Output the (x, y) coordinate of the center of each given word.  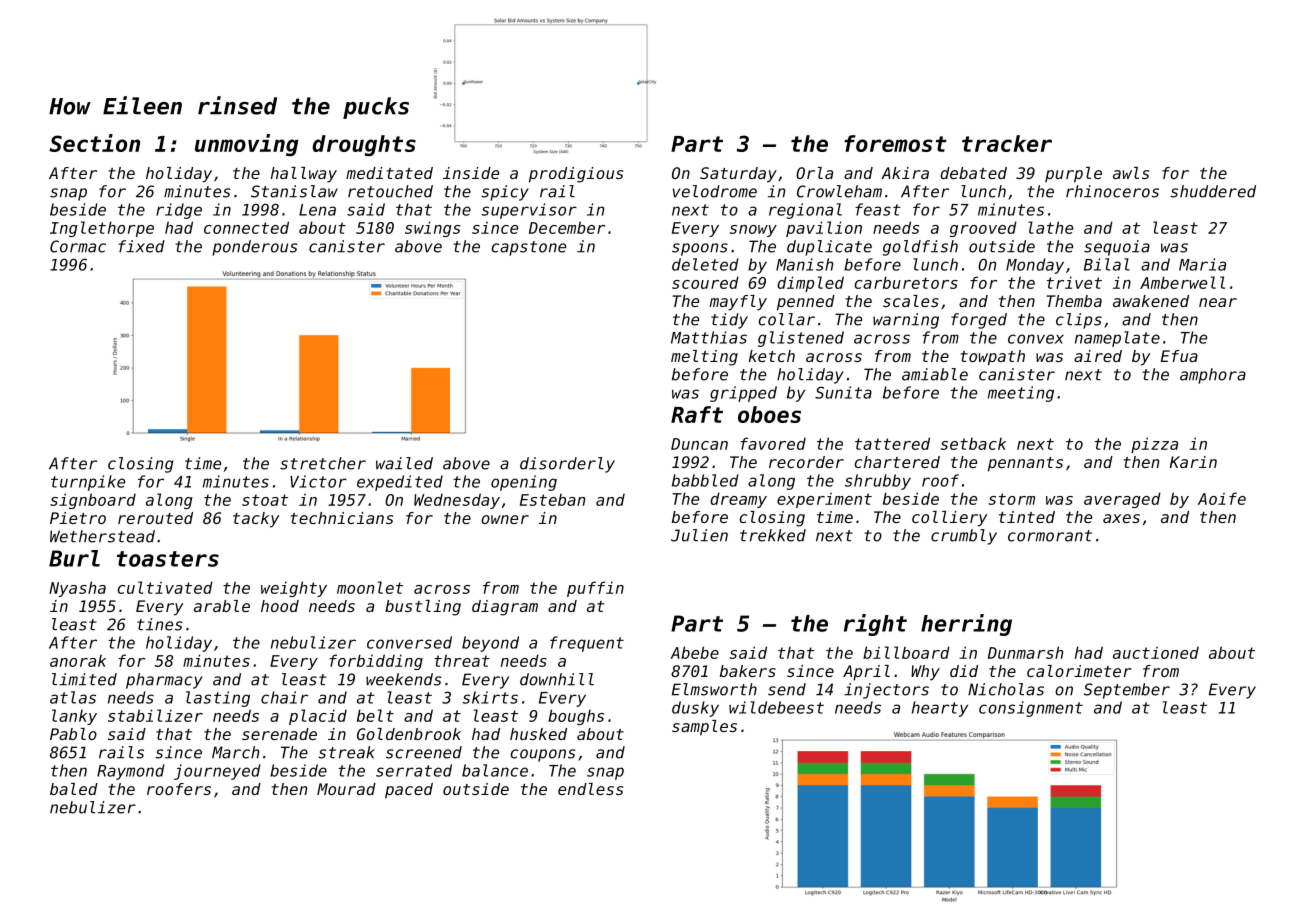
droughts (364, 145)
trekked (773, 535)
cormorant (1050, 536)
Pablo (73, 734)
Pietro (78, 518)
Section (94, 143)
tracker (1007, 143)
